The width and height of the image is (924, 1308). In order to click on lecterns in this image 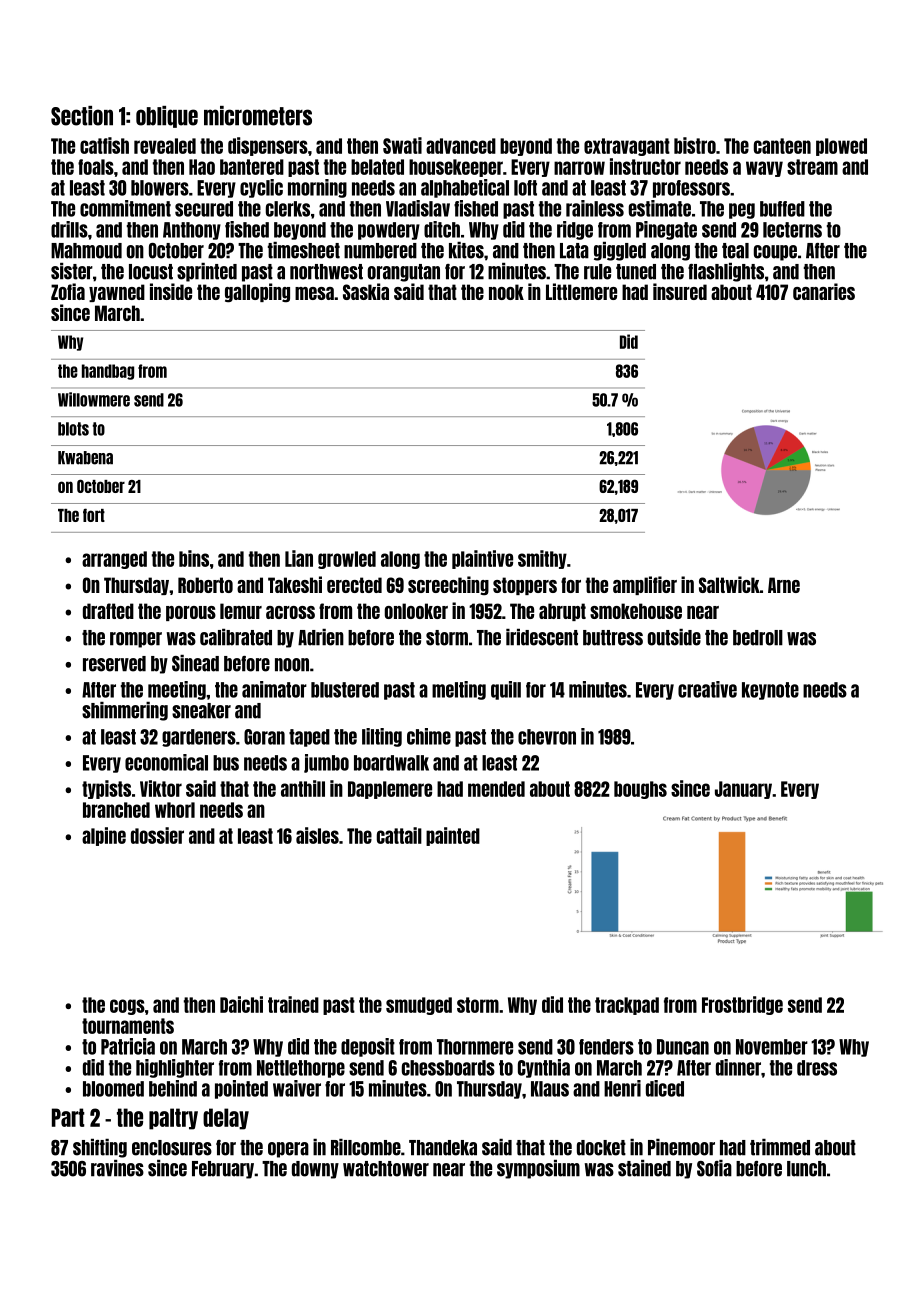, I will do `click(792, 230)`.
